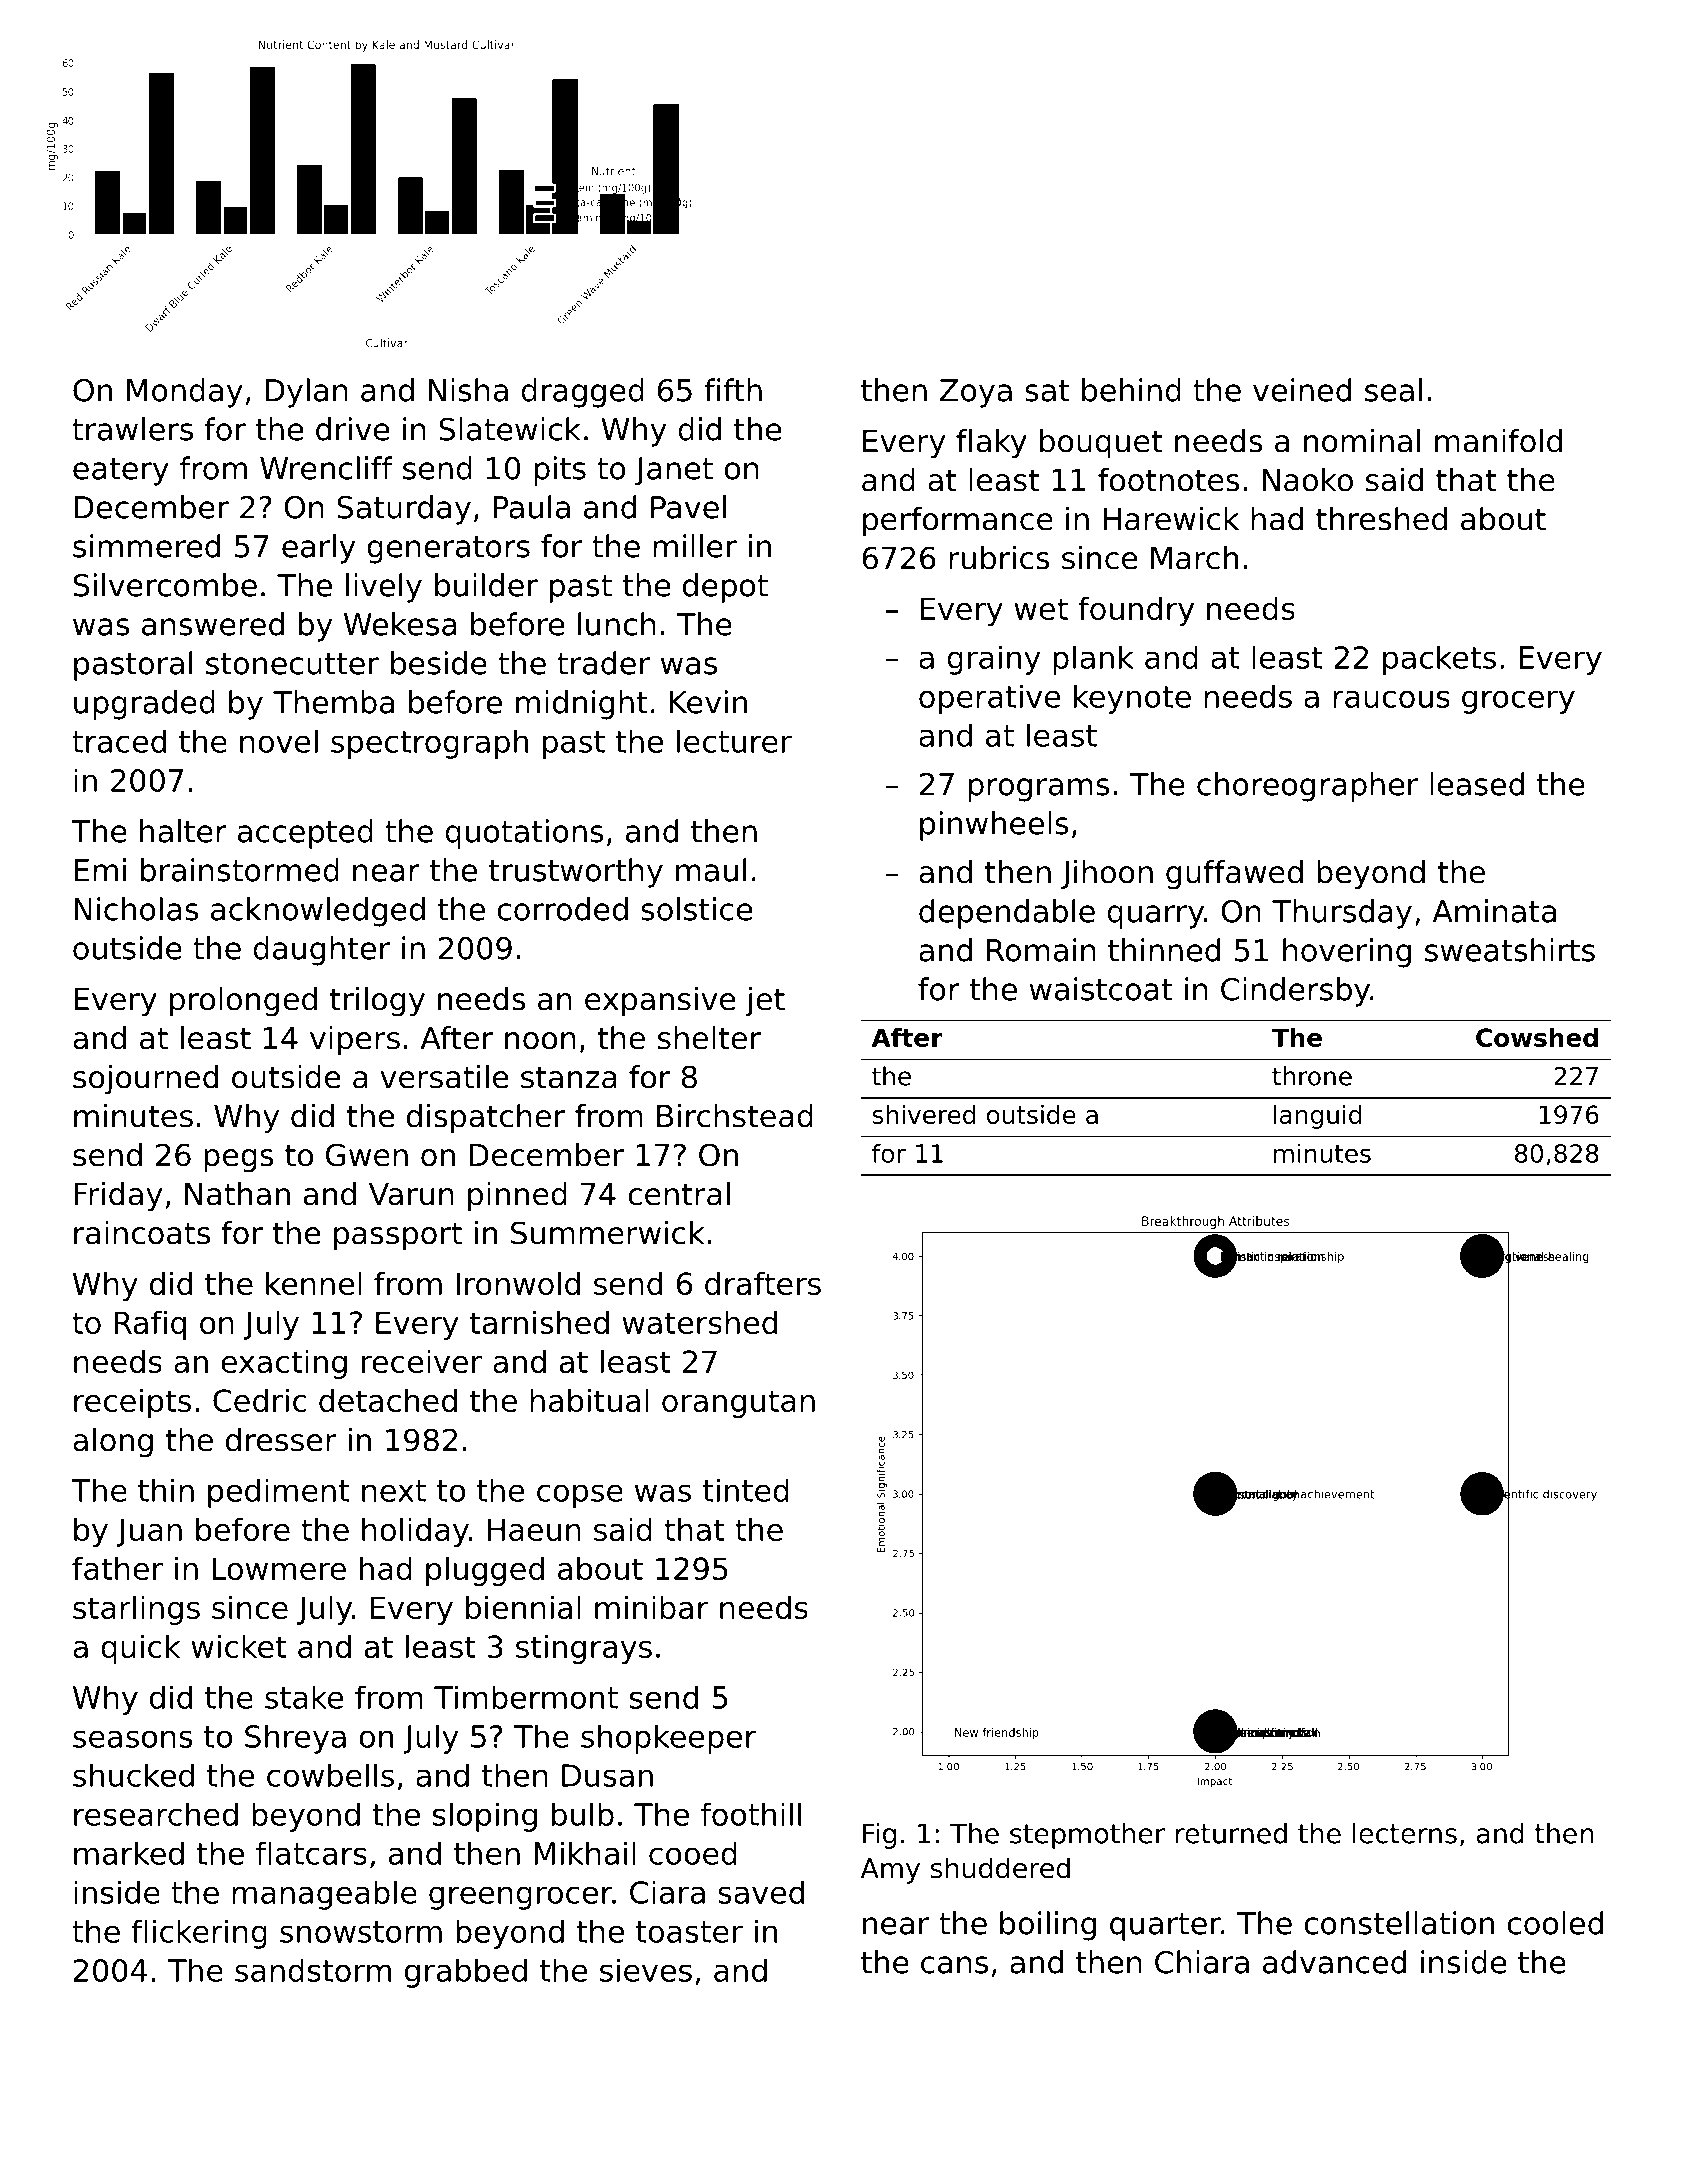 The height and width of the page is (2178, 1683). Describe the element at coordinates (165, 585) in the page. I see `Silvercombe` at that location.
